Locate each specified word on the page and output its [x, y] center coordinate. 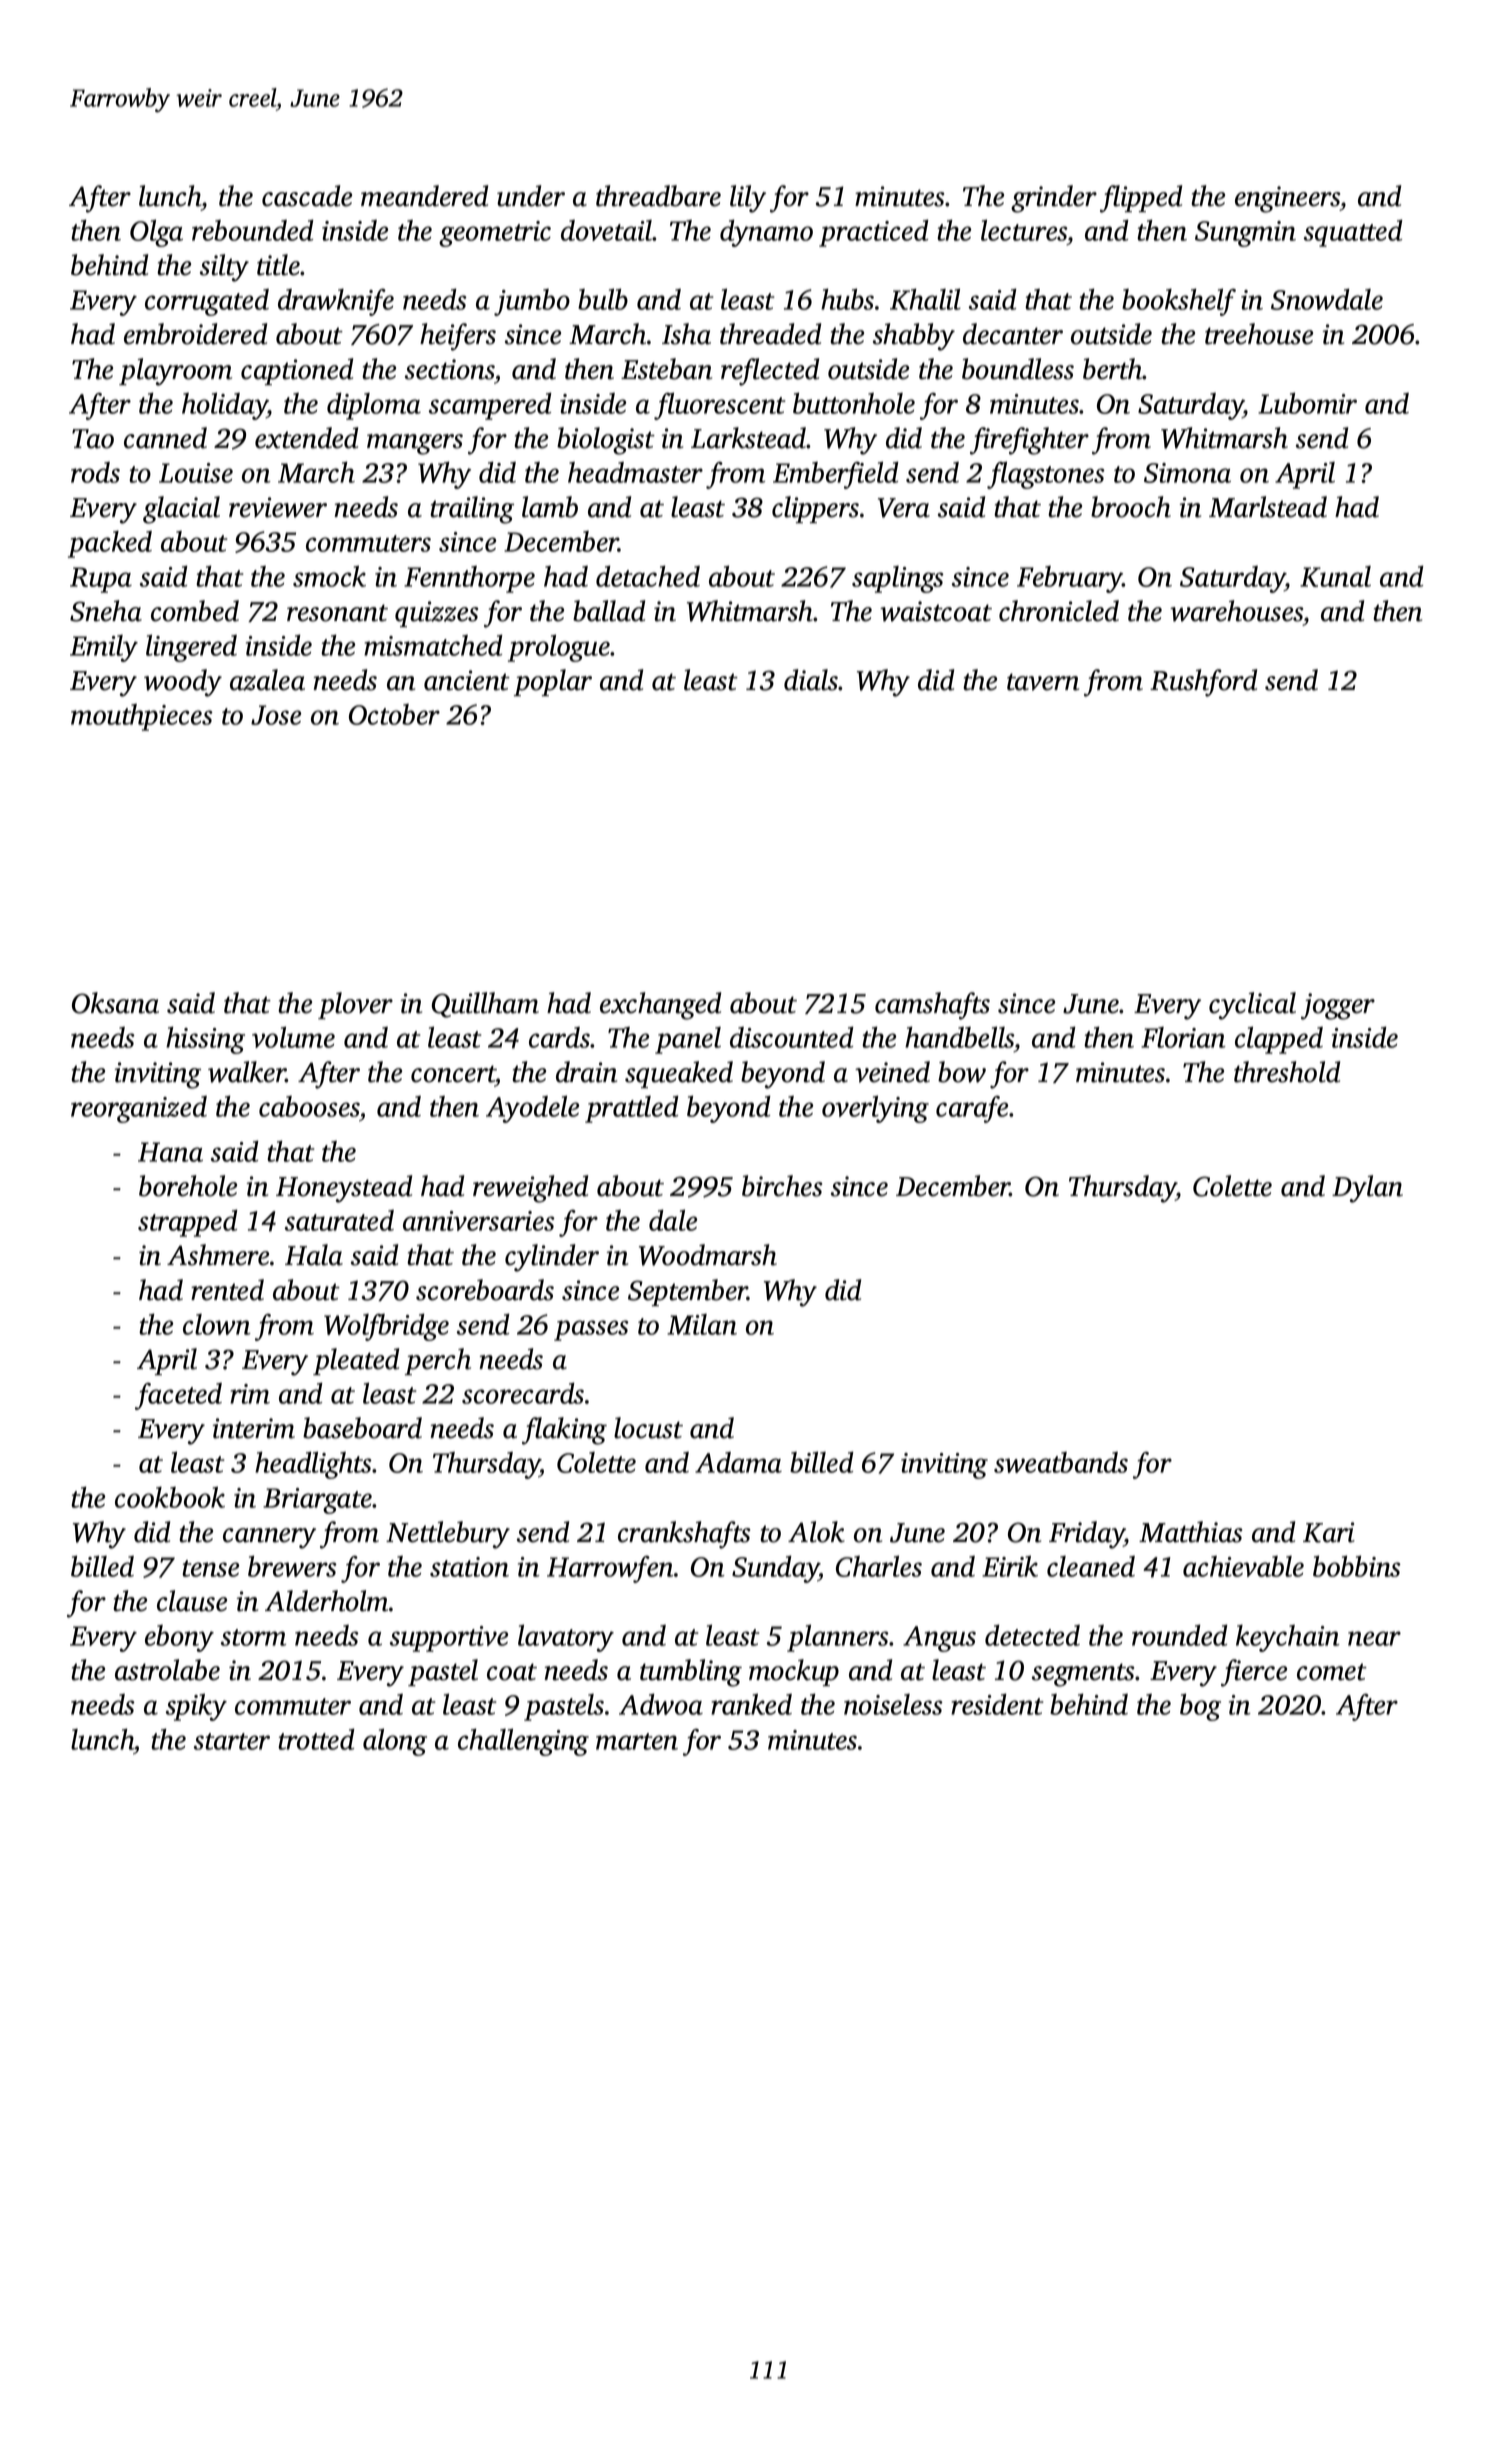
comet [1332, 1672]
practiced [874, 233]
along [395, 1742]
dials [811, 680]
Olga [156, 233]
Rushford [1203, 683]
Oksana [115, 1003]
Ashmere [218, 1255]
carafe [972, 1109]
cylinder [552, 1258]
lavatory [566, 1638]
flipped [1141, 199]
